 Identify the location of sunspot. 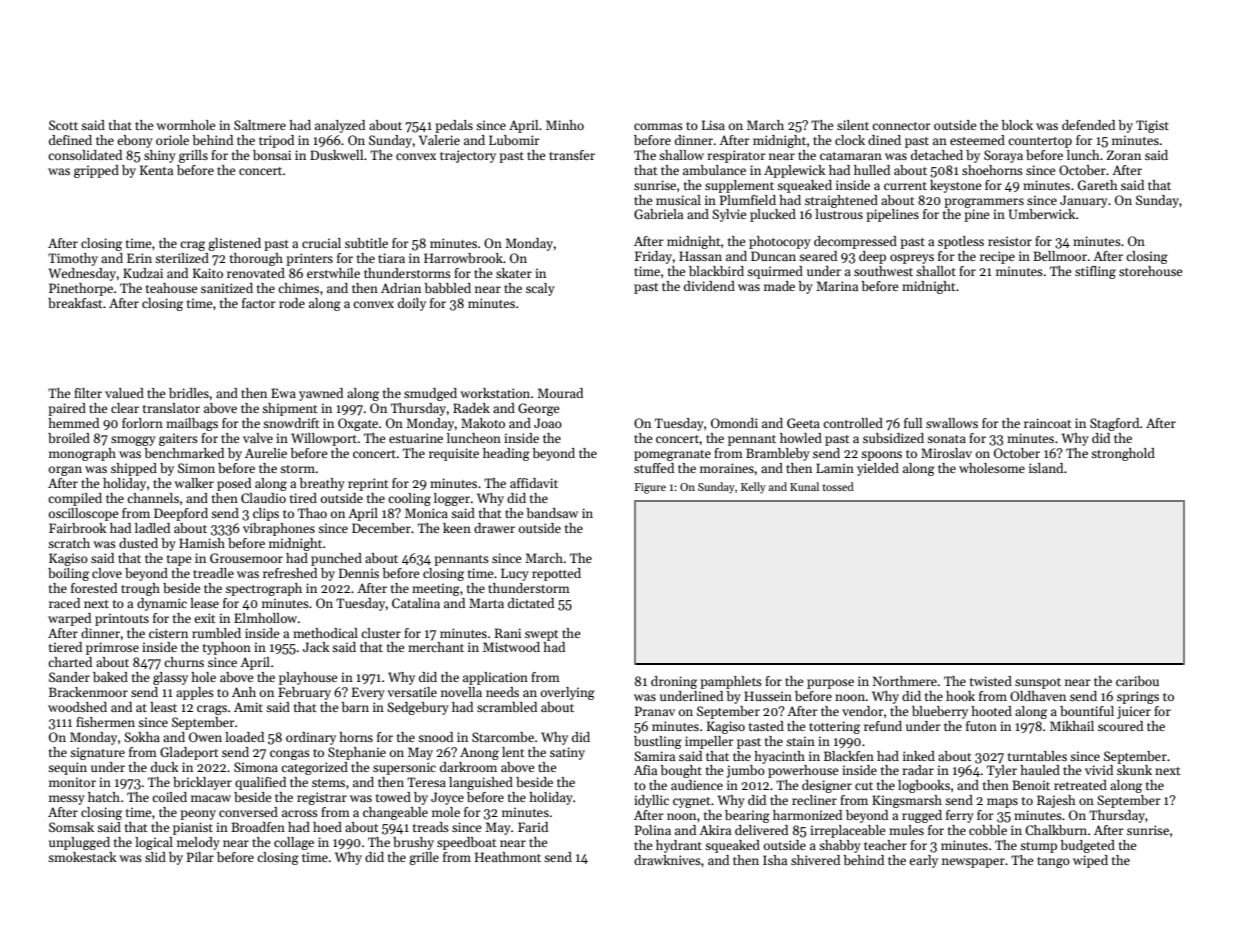
(1038, 683).
